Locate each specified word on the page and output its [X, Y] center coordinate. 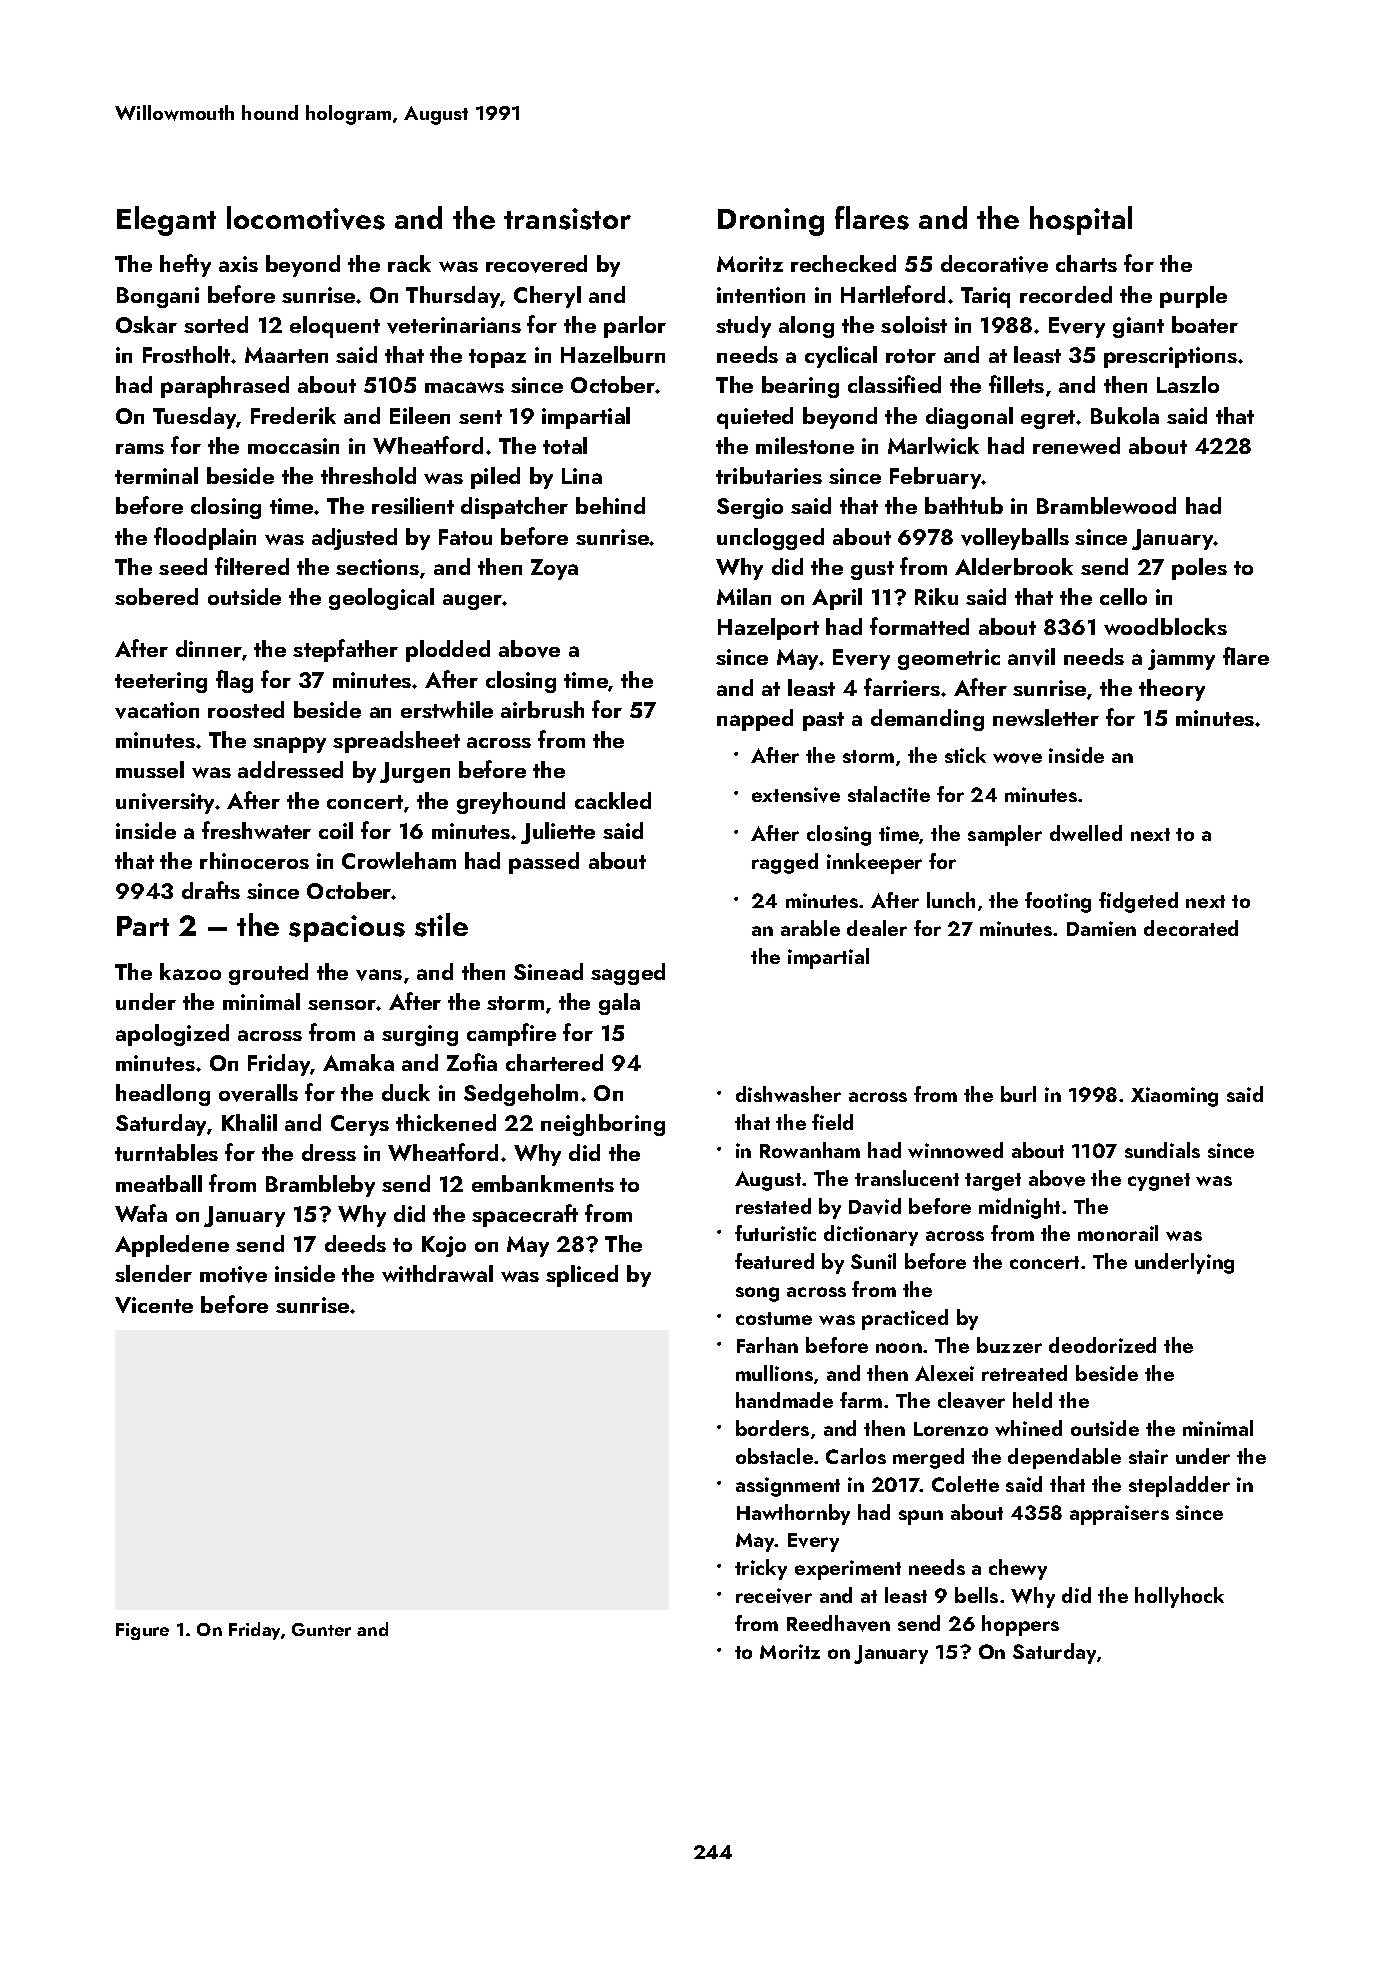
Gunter [321, 1629]
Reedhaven [838, 1623]
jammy [1181, 659]
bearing [800, 387]
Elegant [166, 221]
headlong [163, 1095]
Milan [744, 596]
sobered [156, 596]
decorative [994, 264]
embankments [543, 1183]
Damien [1101, 928]
